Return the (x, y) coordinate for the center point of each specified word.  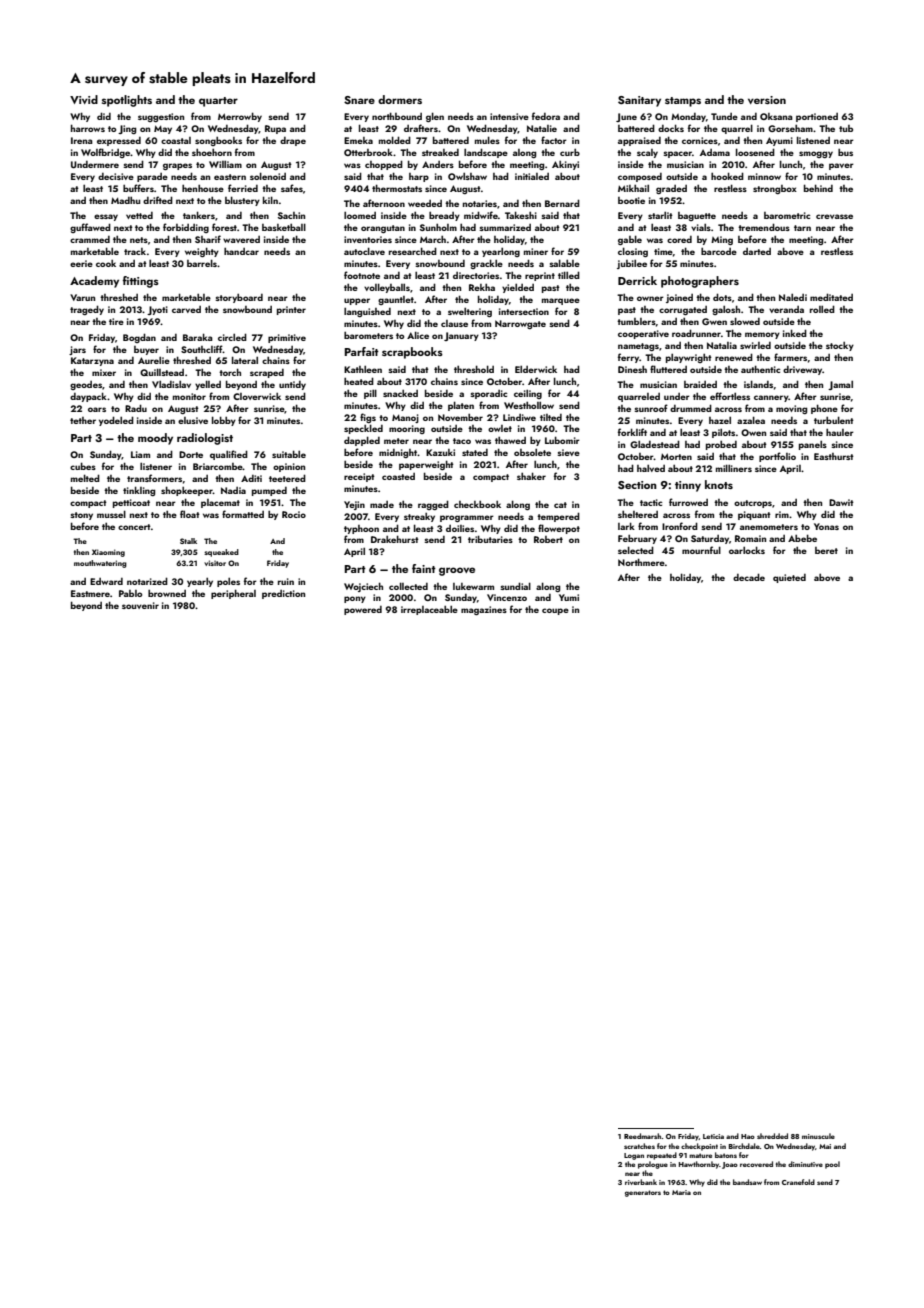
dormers (400, 99)
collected (408, 586)
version (767, 100)
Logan (634, 1156)
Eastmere (90, 593)
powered (363, 610)
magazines (484, 610)
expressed (119, 141)
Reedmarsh (642, 1136)
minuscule (818, 1136)
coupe (555, 611)
